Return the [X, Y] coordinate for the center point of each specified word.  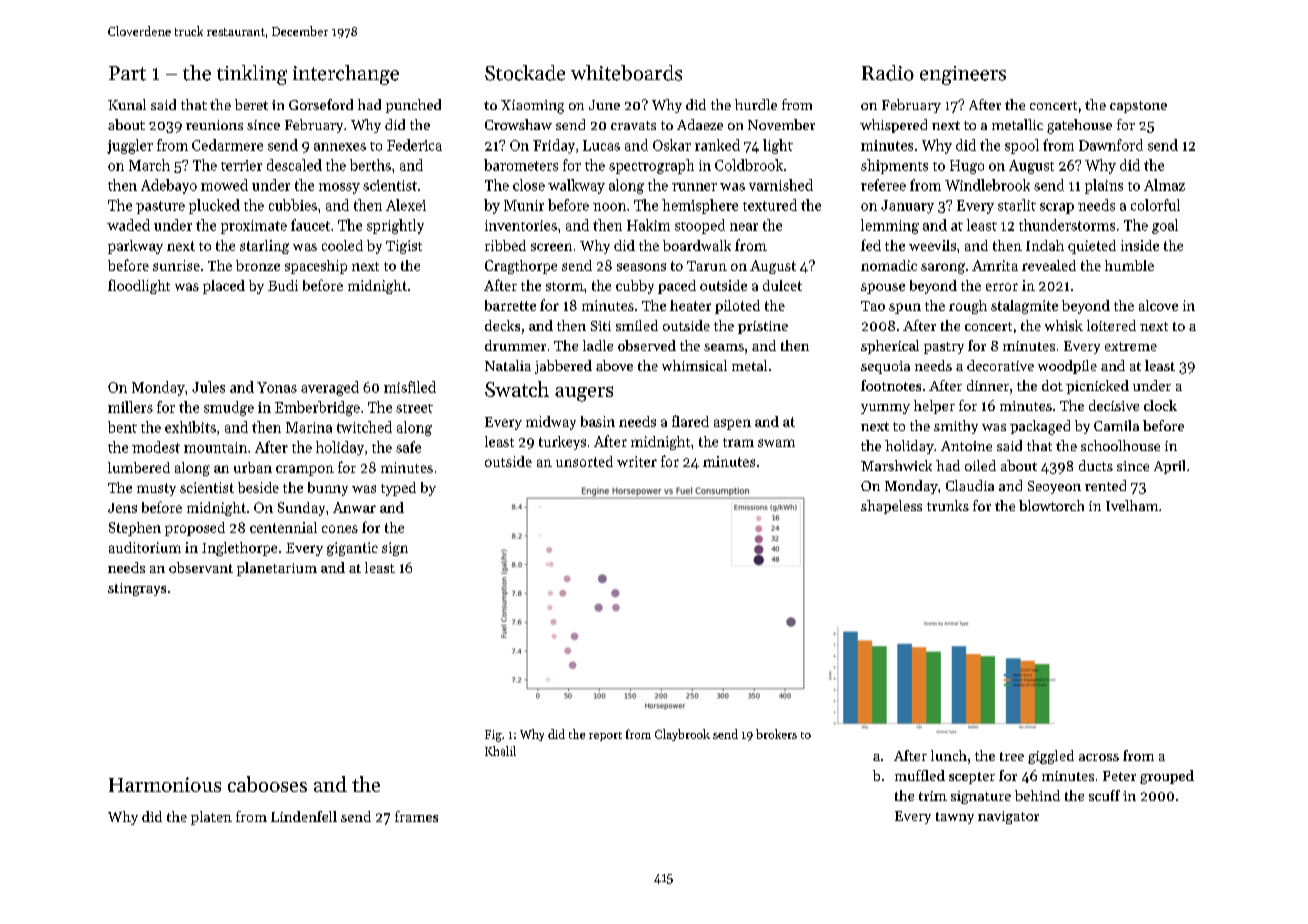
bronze [258, 265]
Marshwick [896, 465]
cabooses [267, 784]
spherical [890, 347]
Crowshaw [518, 124]
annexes [340, 147]
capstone [1138, 107]
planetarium [277, 569]
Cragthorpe [521, 267]
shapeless [891, 507]
